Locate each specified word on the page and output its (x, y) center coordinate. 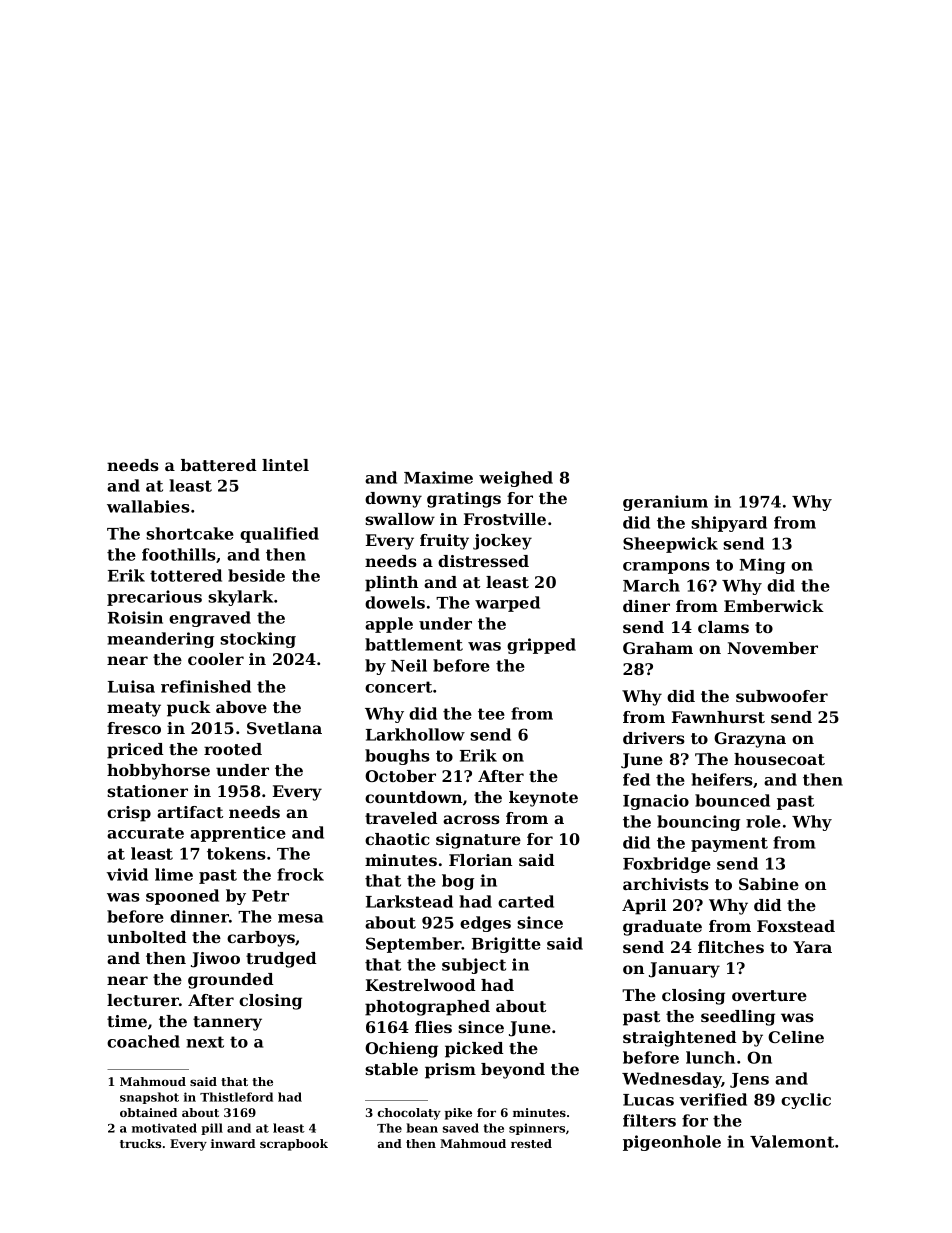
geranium (665, 503)
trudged (281, 960)
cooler (216, 659)
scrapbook (294, 1145)
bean (422, 1128)
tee (491, 714)
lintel (285, 465)
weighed (516, 479)
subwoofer (782, 696)
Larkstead (409, 901)
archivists (666, 884)
